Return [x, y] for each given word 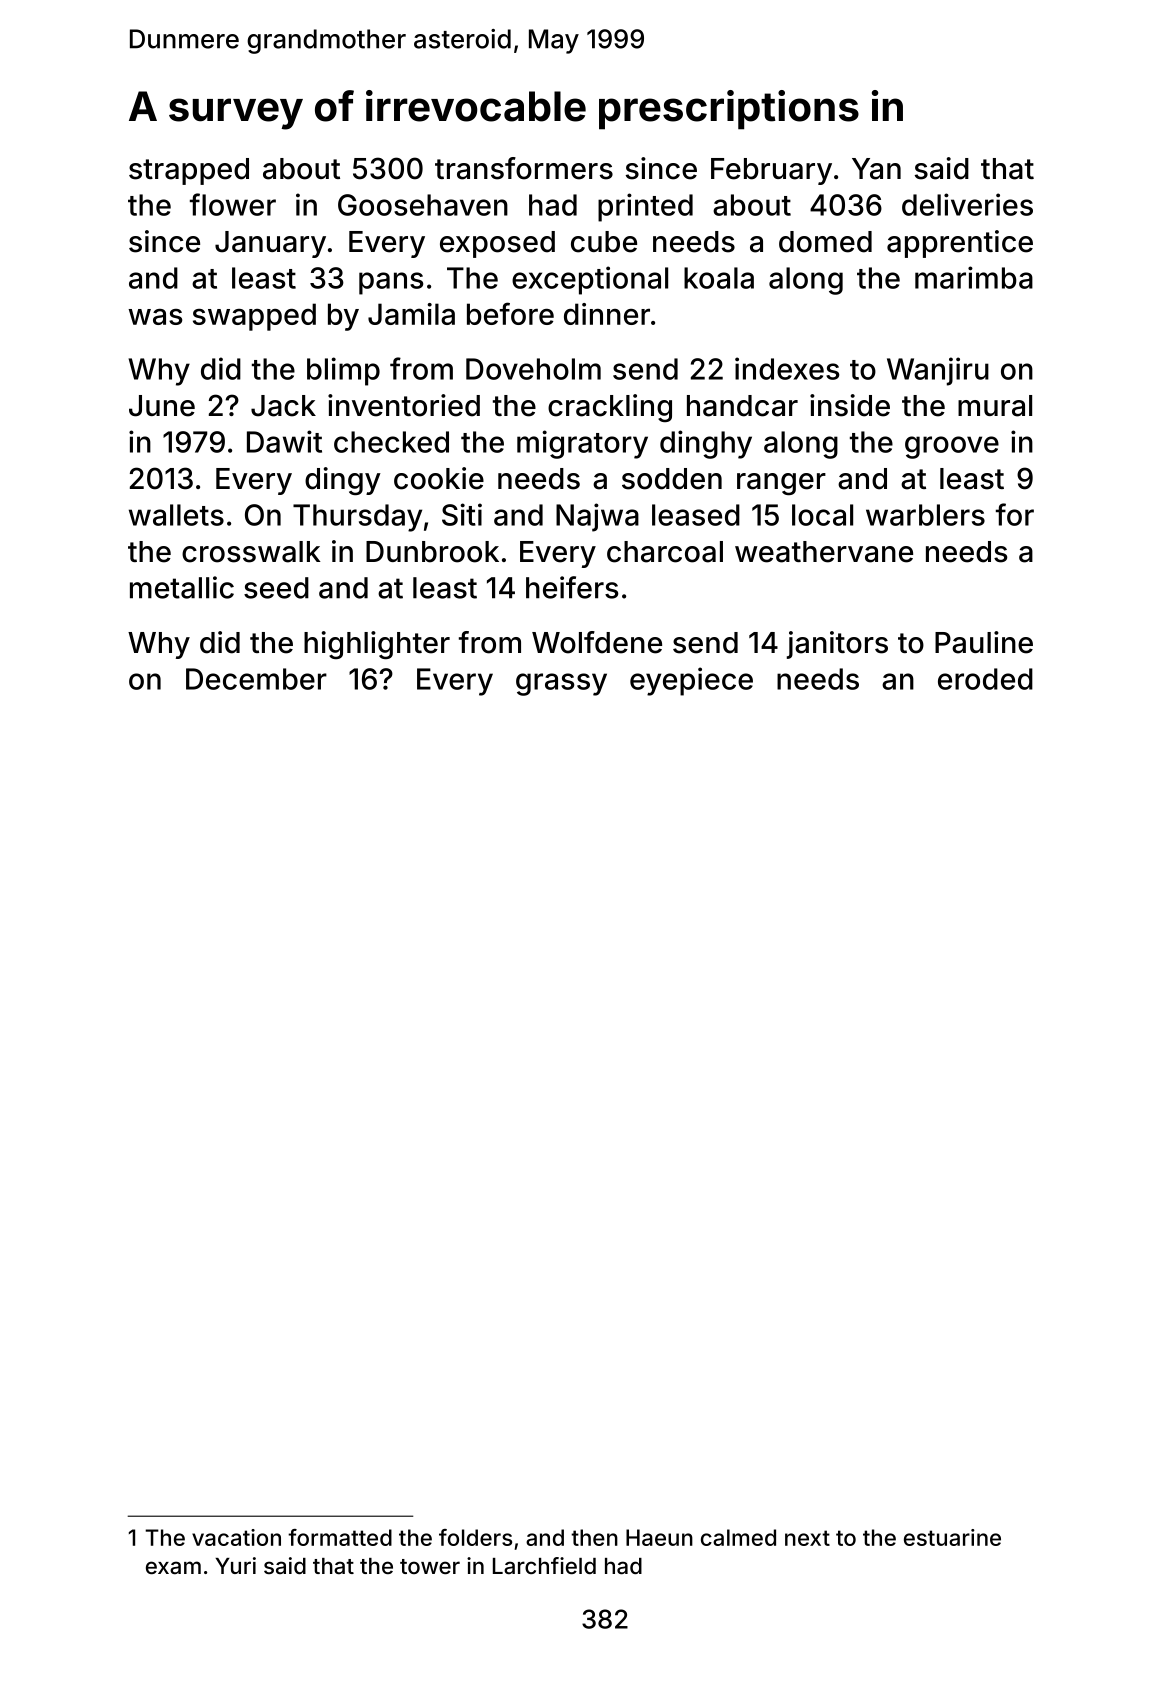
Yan [876, 169]
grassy [561, 684]
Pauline [984, 642]
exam [173, 1568]
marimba [974, 277]
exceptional [590, 280]
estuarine [952, 1537]
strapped [189, 171]
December [256, 679]
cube [604, 242]
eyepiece [691, 681]
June [162, 406]
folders [475, 1537]
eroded [985, 679]
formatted [340, 1537]
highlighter [377, 645]
